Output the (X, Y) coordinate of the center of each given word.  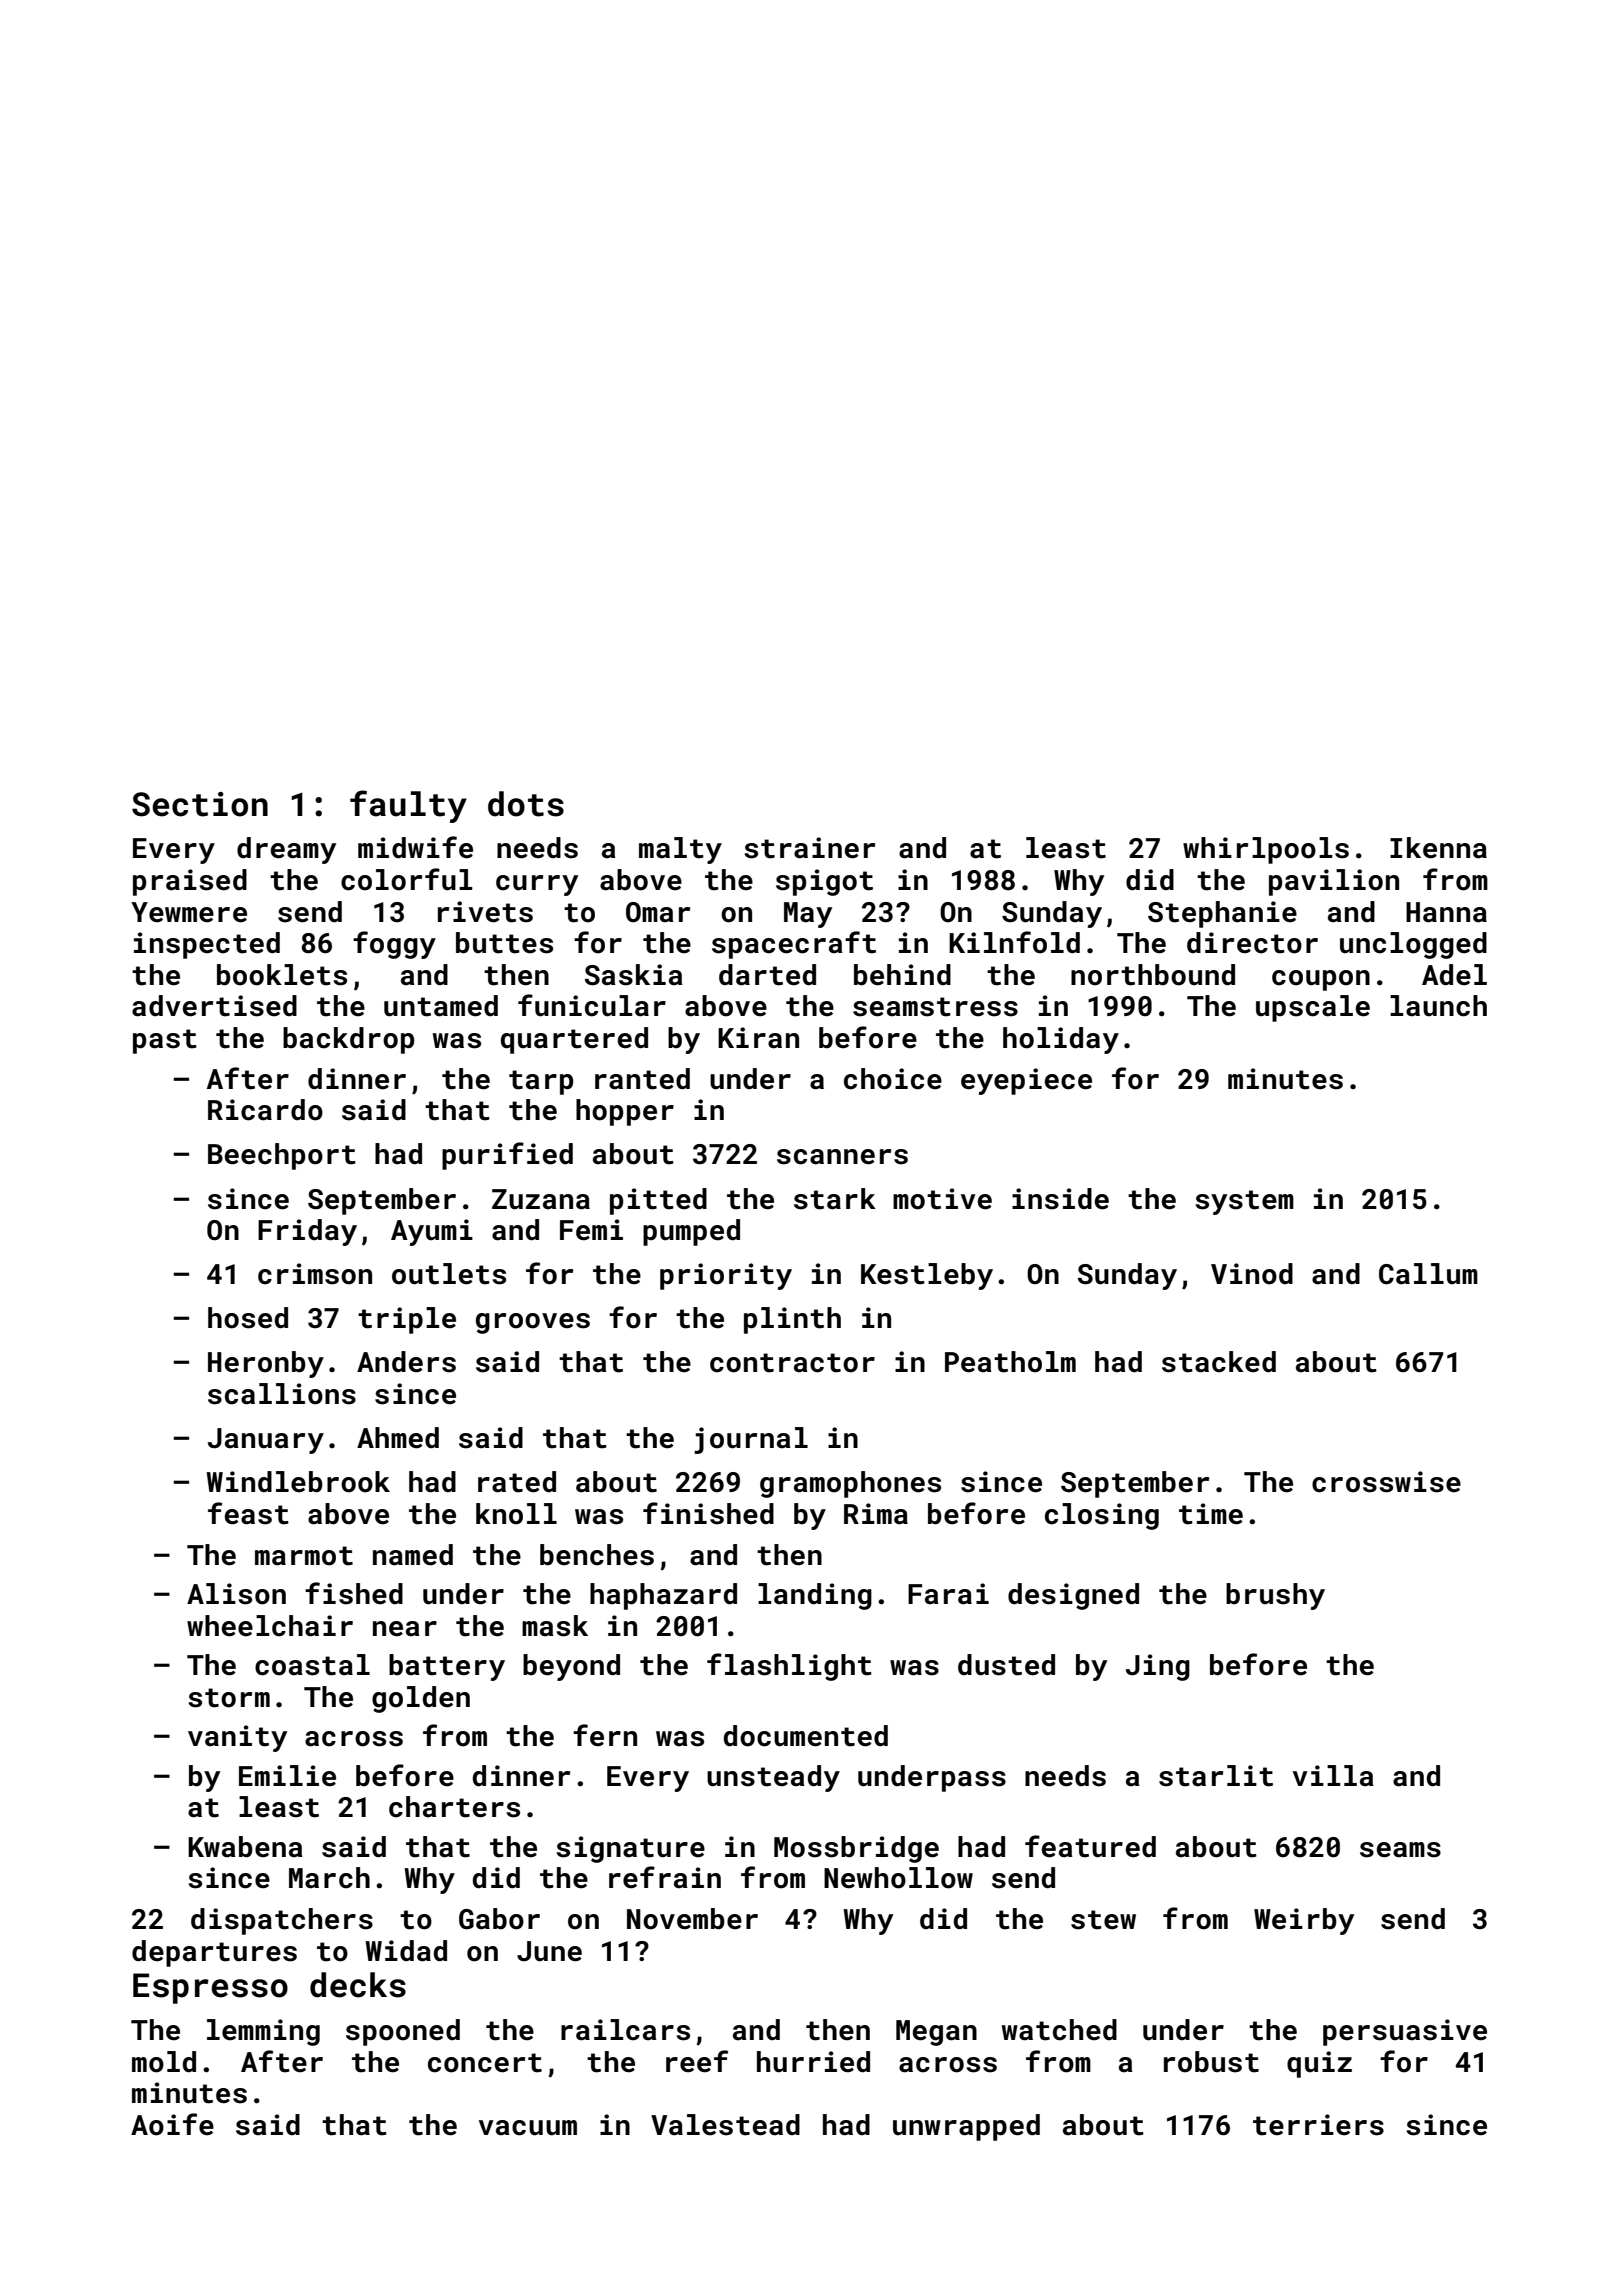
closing (1102, 1516)
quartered (574, 1040)
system (1244, 1202)
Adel (1454, 975)
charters (454, 1807)
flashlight (789, 1667)
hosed (248, 1318)
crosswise (1386, 1482)
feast (248, 1513)
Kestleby (927, 1276)
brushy (1275, 1596)
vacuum (528, 2128)
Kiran (758, 1038)
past (165, 1041)
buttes (504, 943)
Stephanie (1222, 914)
